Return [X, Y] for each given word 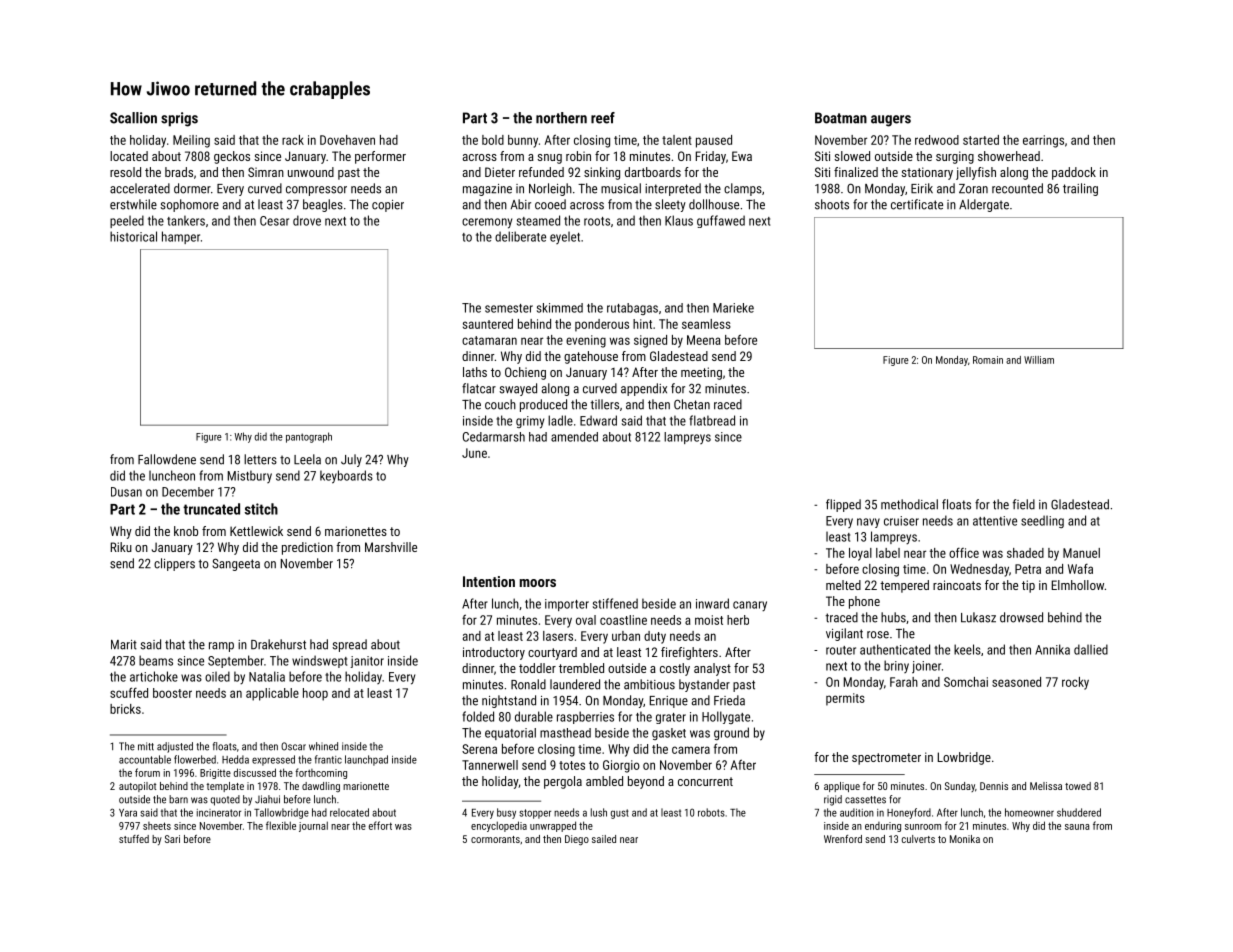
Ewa [742, 156]
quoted [225, 800]
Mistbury [250, 476]
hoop [315, 694]
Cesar [274, 221]
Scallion [133, 118]
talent [677, 140]
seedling [1042, 521]
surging [955, 157]
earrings [1043, 141]
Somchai [966, 682]
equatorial [510, 734]
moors [538, 583]
